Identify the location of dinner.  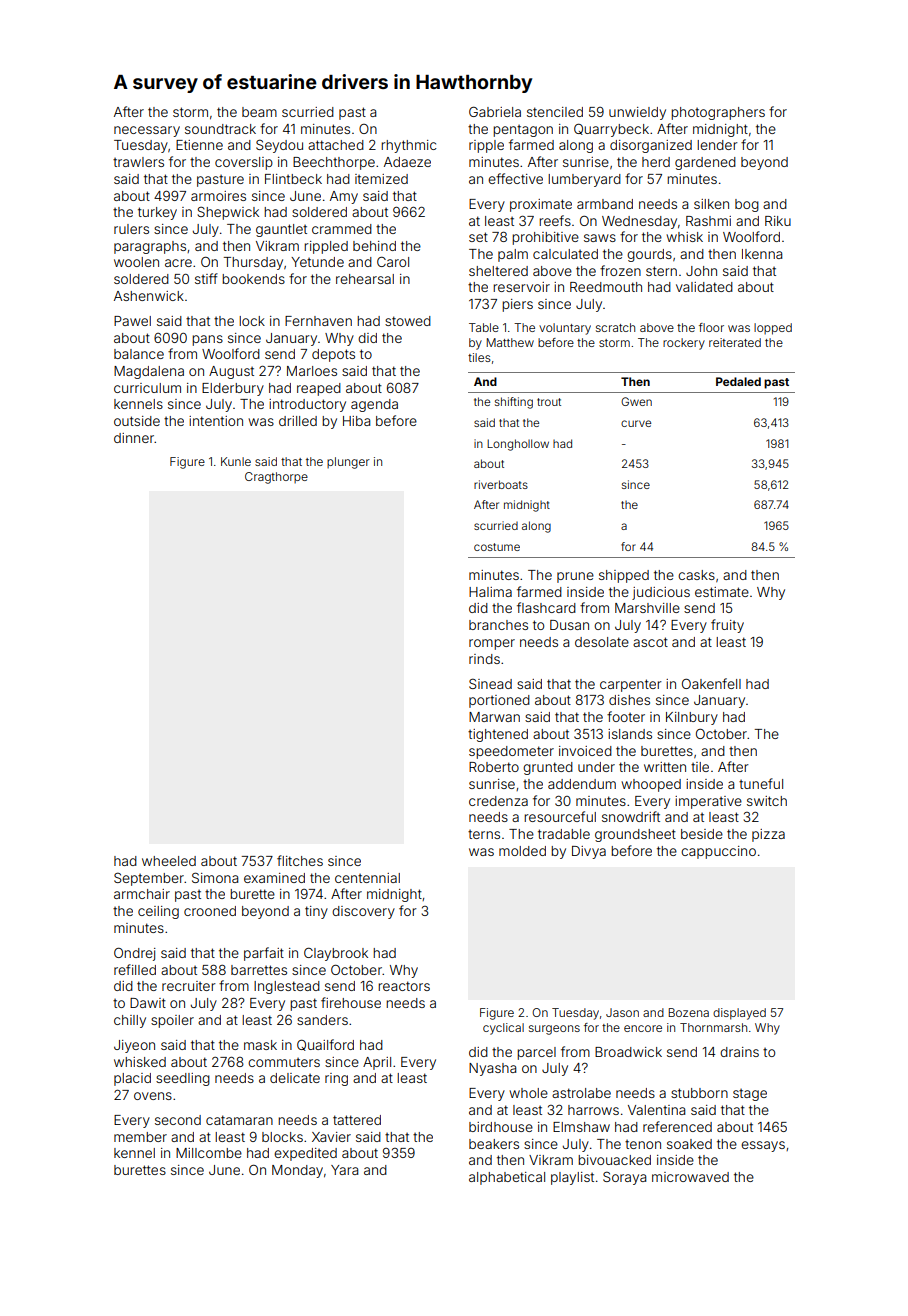
(134, 438).
